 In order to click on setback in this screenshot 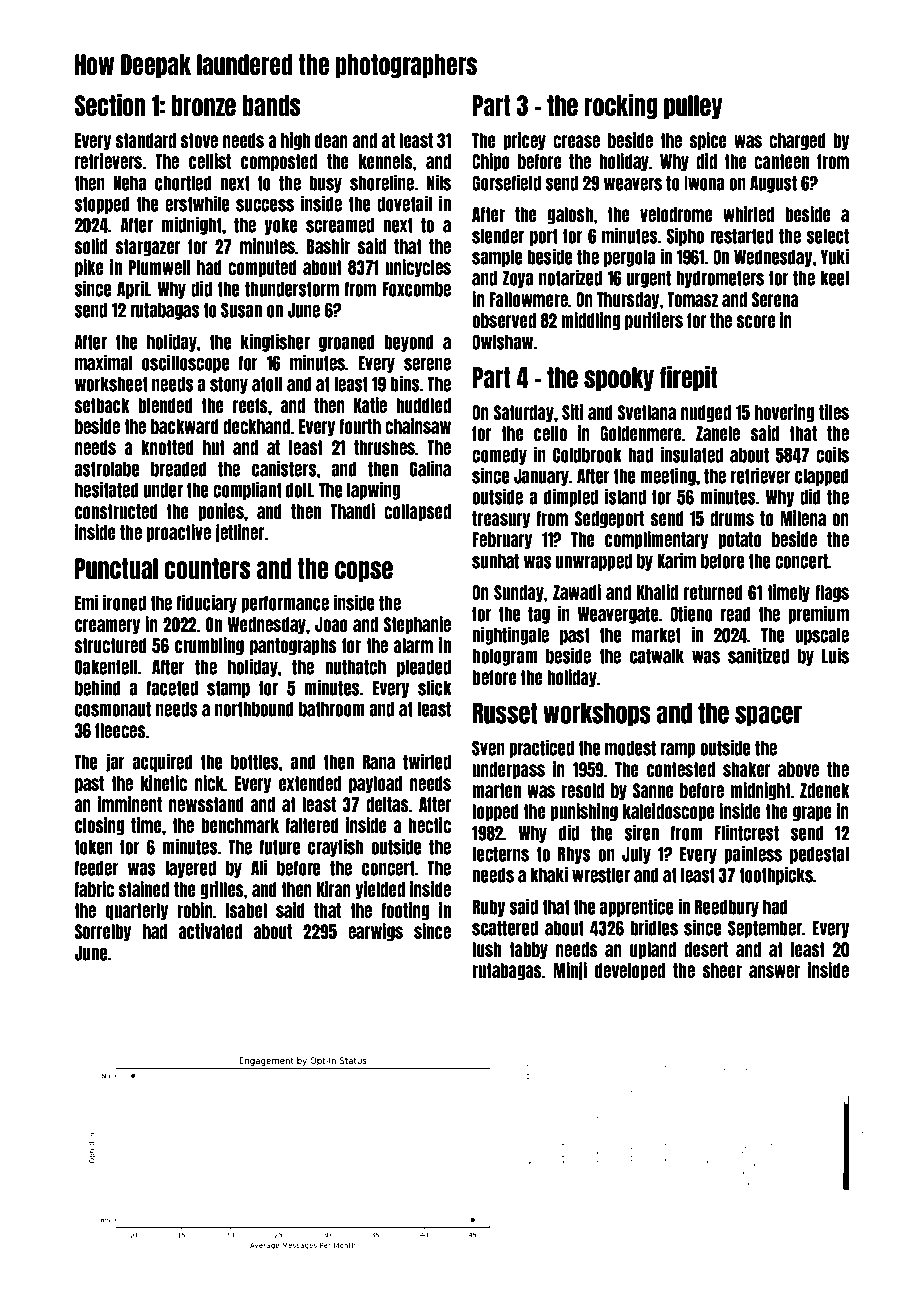, I will do `click(102, 405)`.
